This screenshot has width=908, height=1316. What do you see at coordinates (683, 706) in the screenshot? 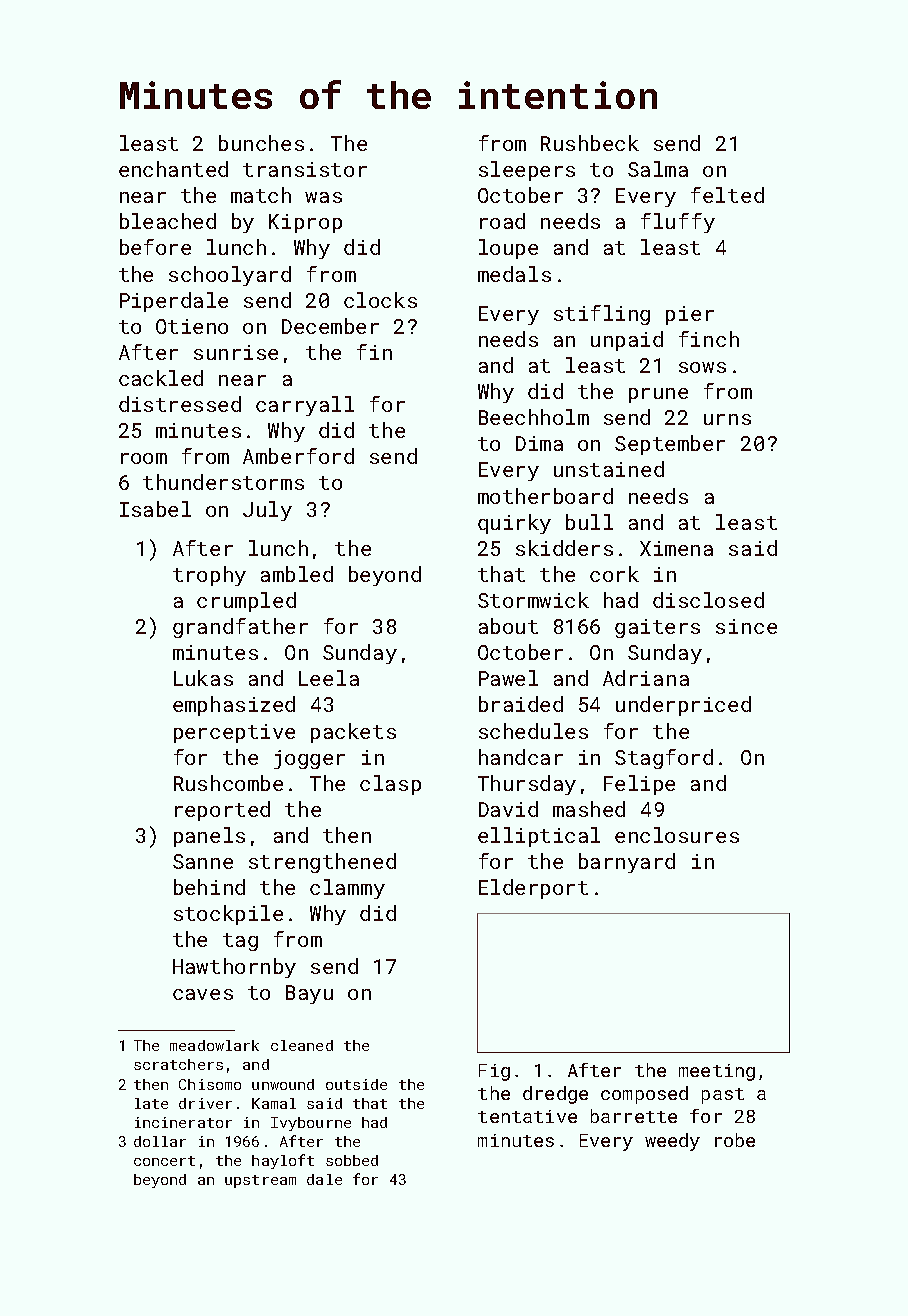
I see `underpriced` at bounding box center [683, 706].
